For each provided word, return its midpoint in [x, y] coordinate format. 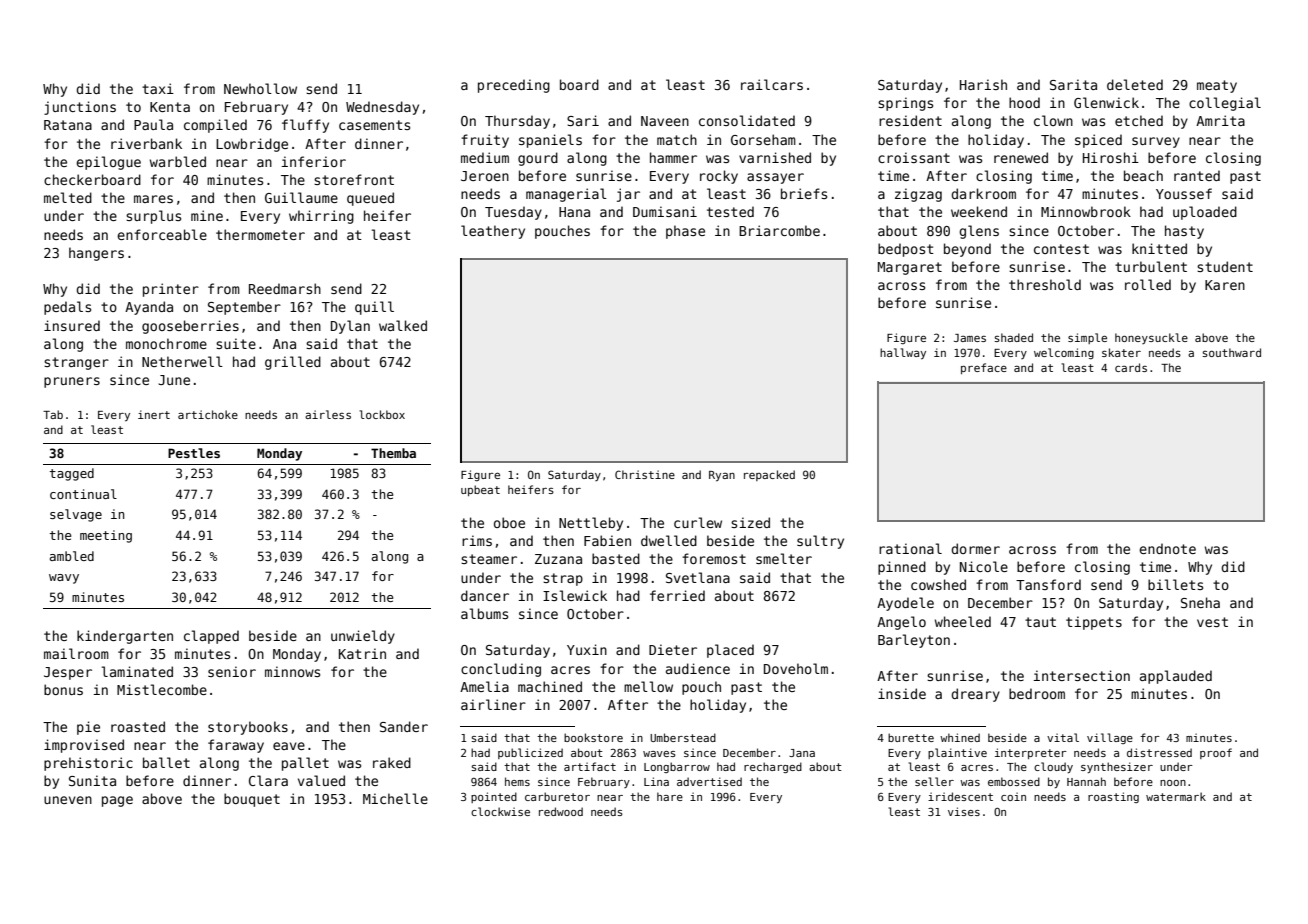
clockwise [500, 811]
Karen [1225, 285]
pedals [67, 308]
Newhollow [260, 88]
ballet [166, 762]
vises [964, 811]
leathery [493, 232]
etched [1139, 120]
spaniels [550, 141]
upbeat [480, 490]
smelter [784, 558]
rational [910, 548]
